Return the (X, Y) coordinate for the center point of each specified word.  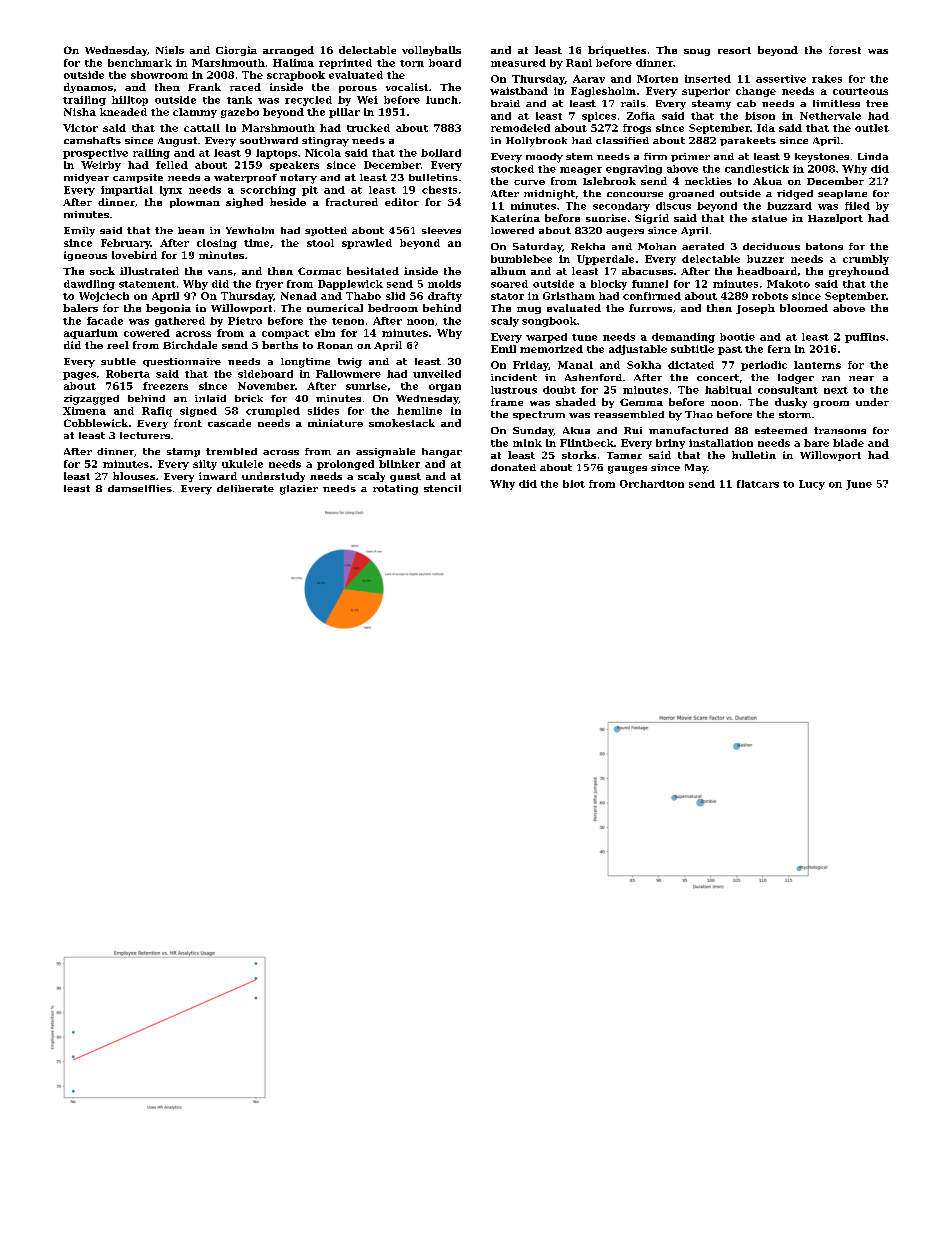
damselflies (140, 488)
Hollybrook (536, 142)
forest (845, 50)
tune (584, 337)
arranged (288, 51)
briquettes (617, 51)
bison (760, 116)
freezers (165, 386)
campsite (138, 178)
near (861, 378)
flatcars (758, 484)
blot (574, 484)
